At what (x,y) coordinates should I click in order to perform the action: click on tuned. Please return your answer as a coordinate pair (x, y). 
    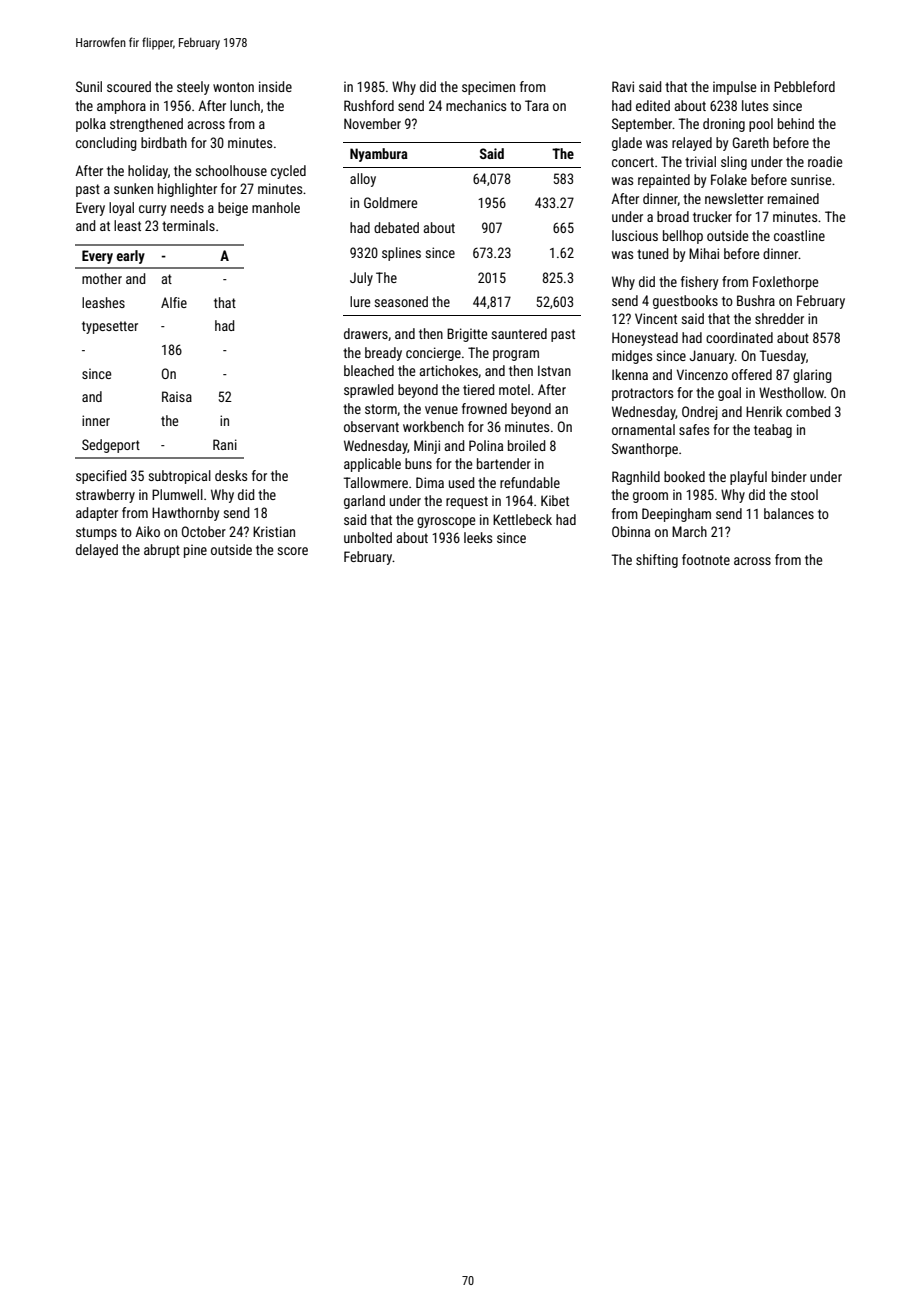
    Looking at the image, I should click on (652, 253).
